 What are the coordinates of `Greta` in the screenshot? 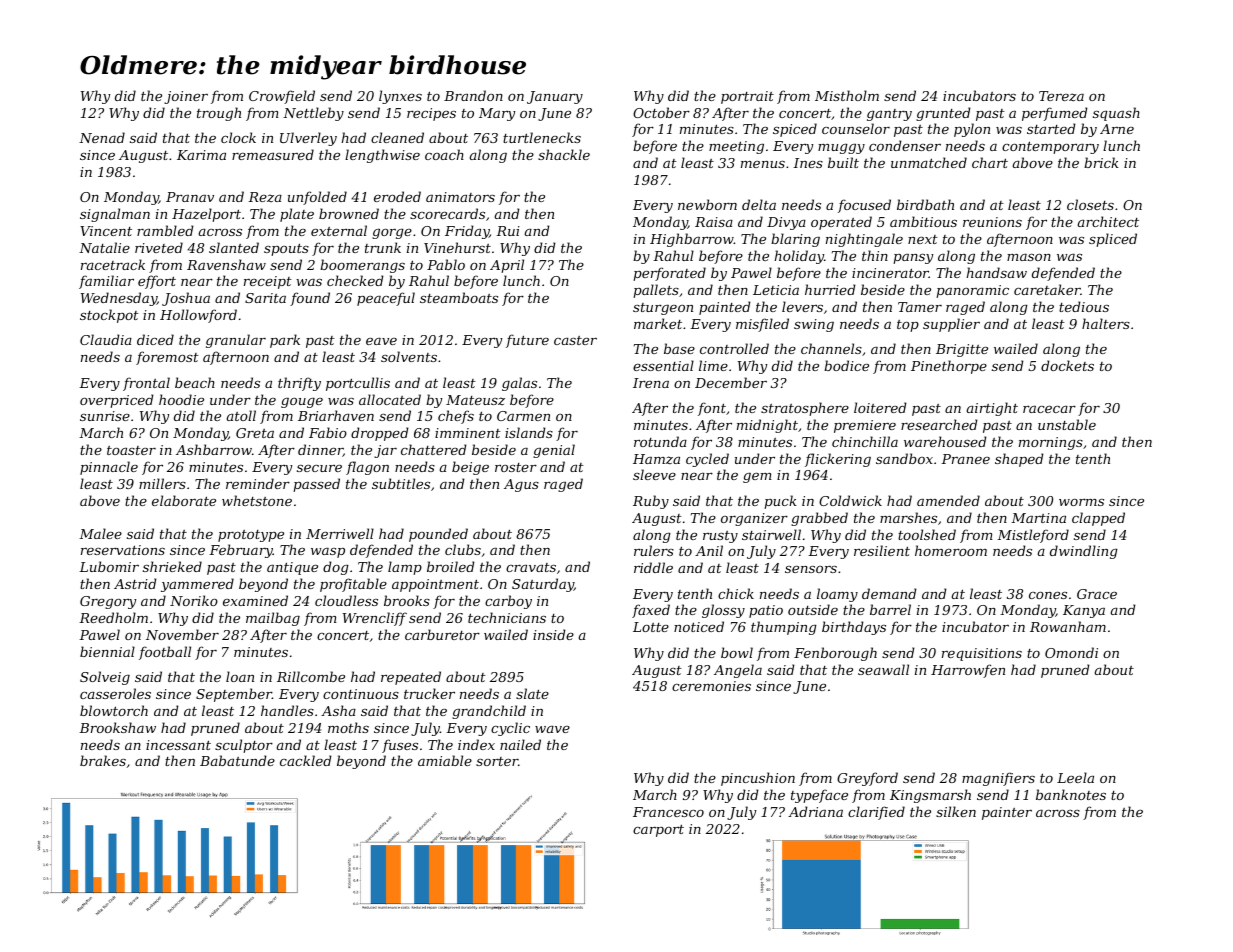 It's located at (255, 433).
